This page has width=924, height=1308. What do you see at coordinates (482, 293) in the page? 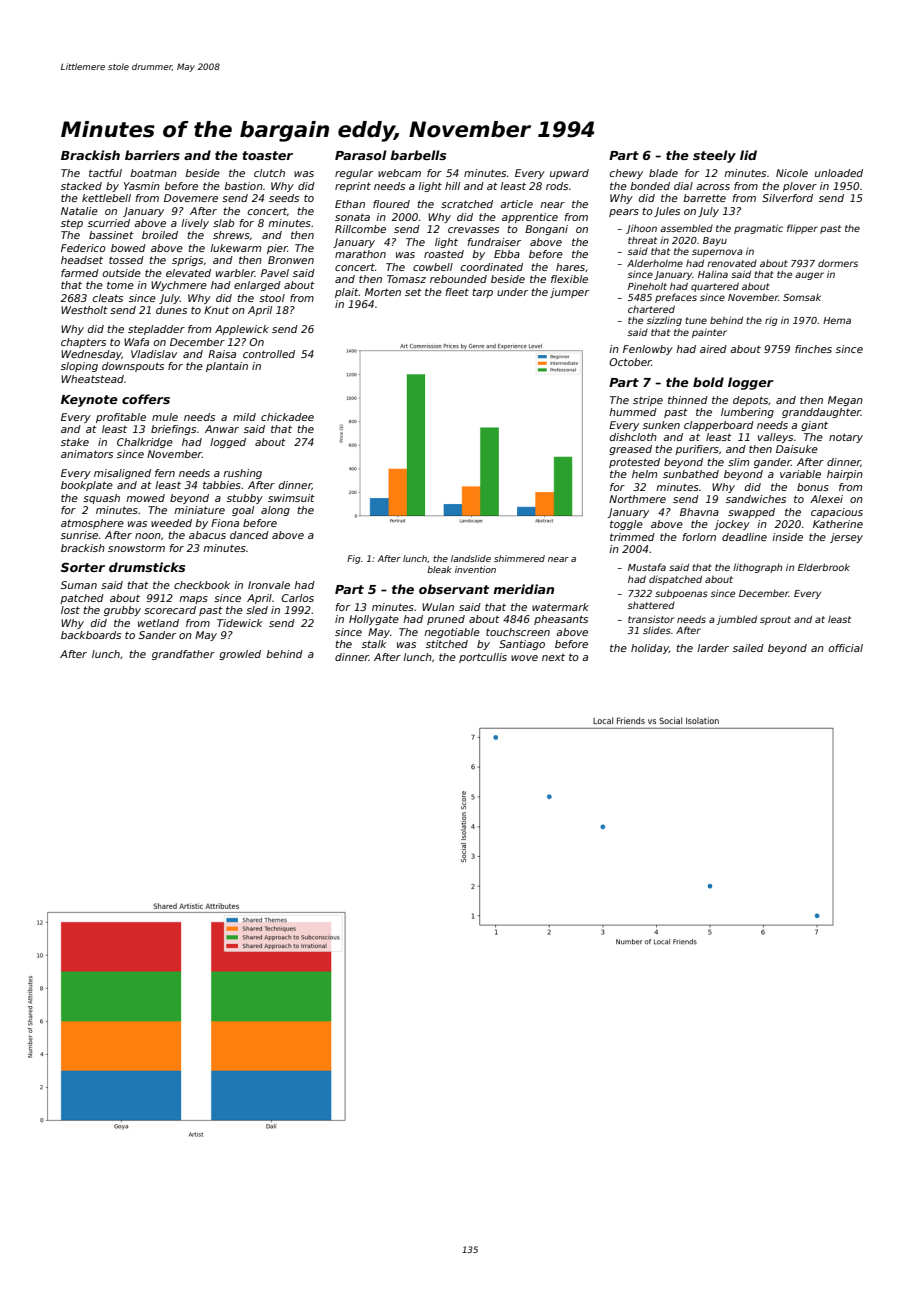
I see `tarp` at bounding box center [482, 293].
